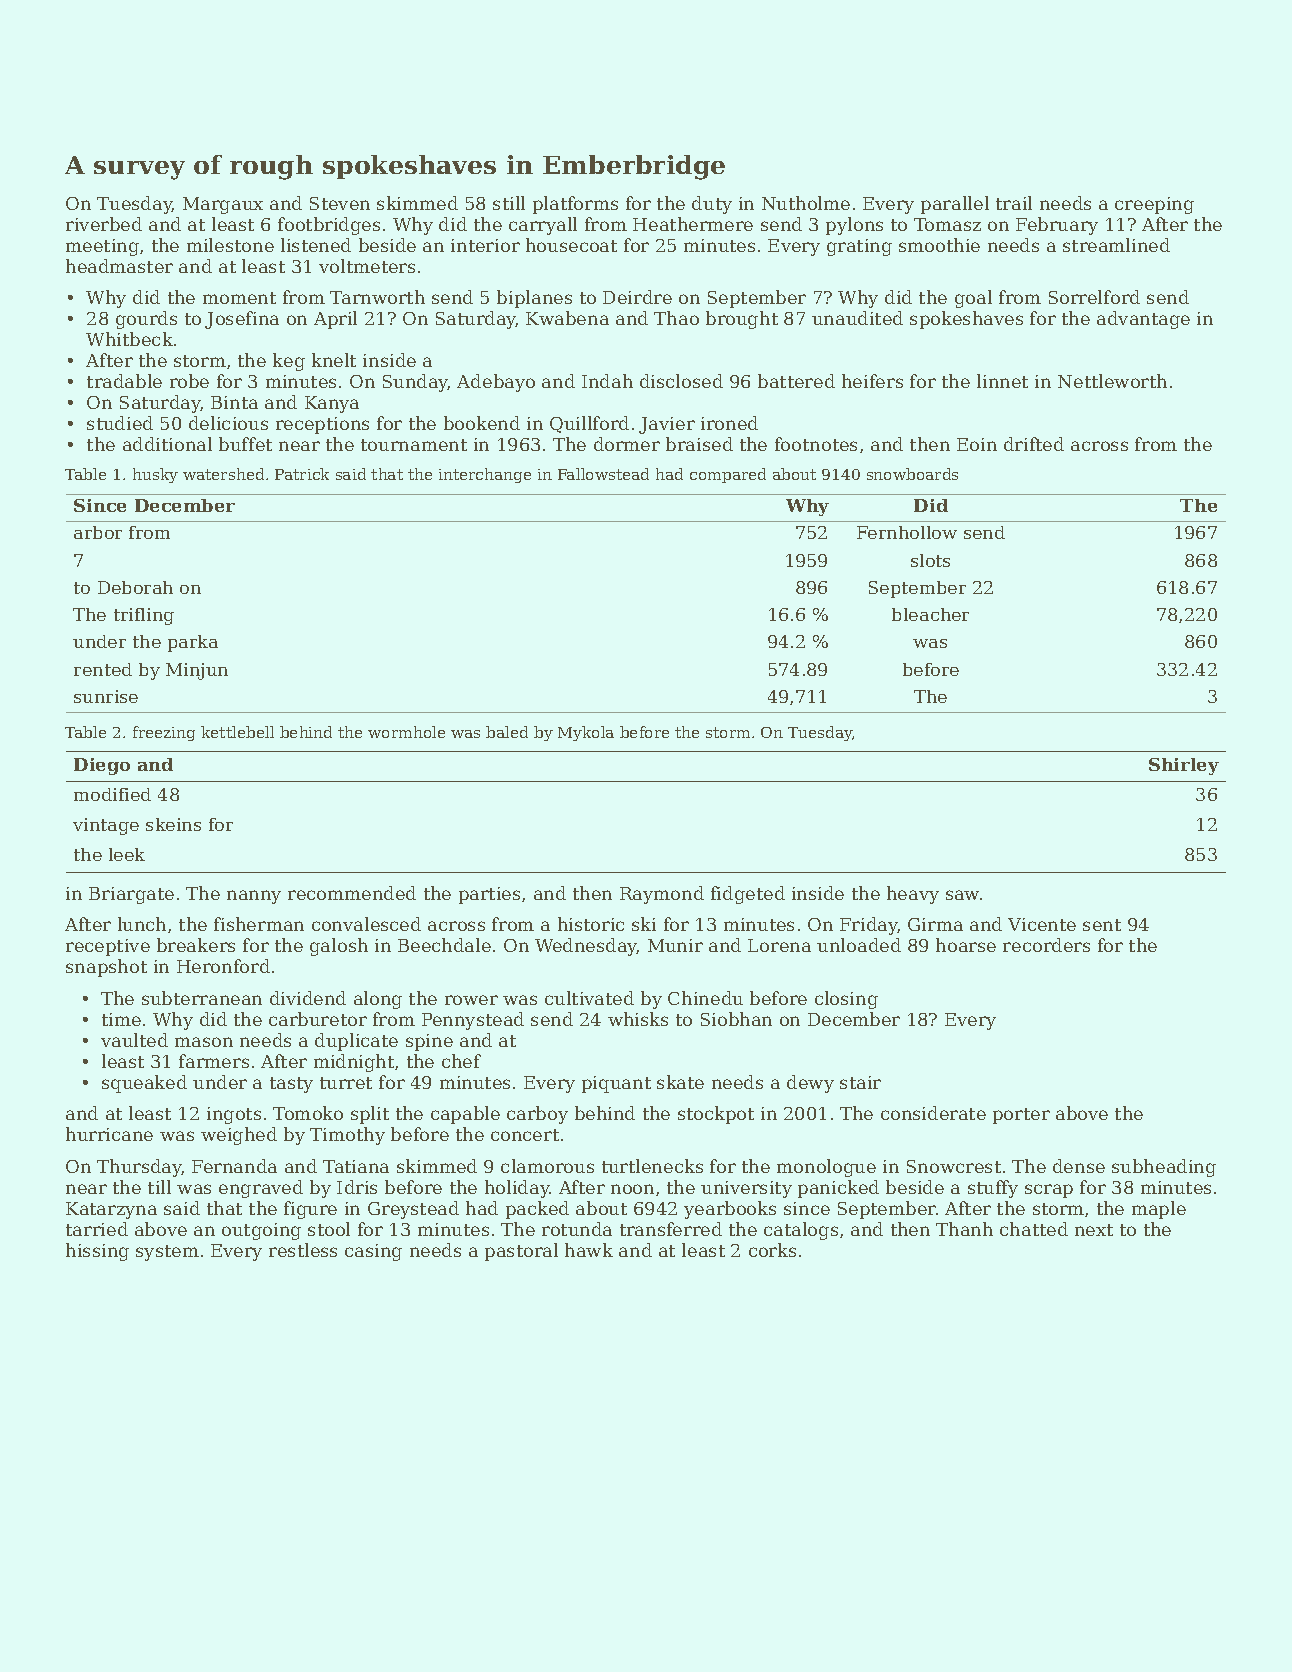  What do you see at coordinates (167, 1253) in the screenshot?
I see `system` at bounding box center [167, 1253].
